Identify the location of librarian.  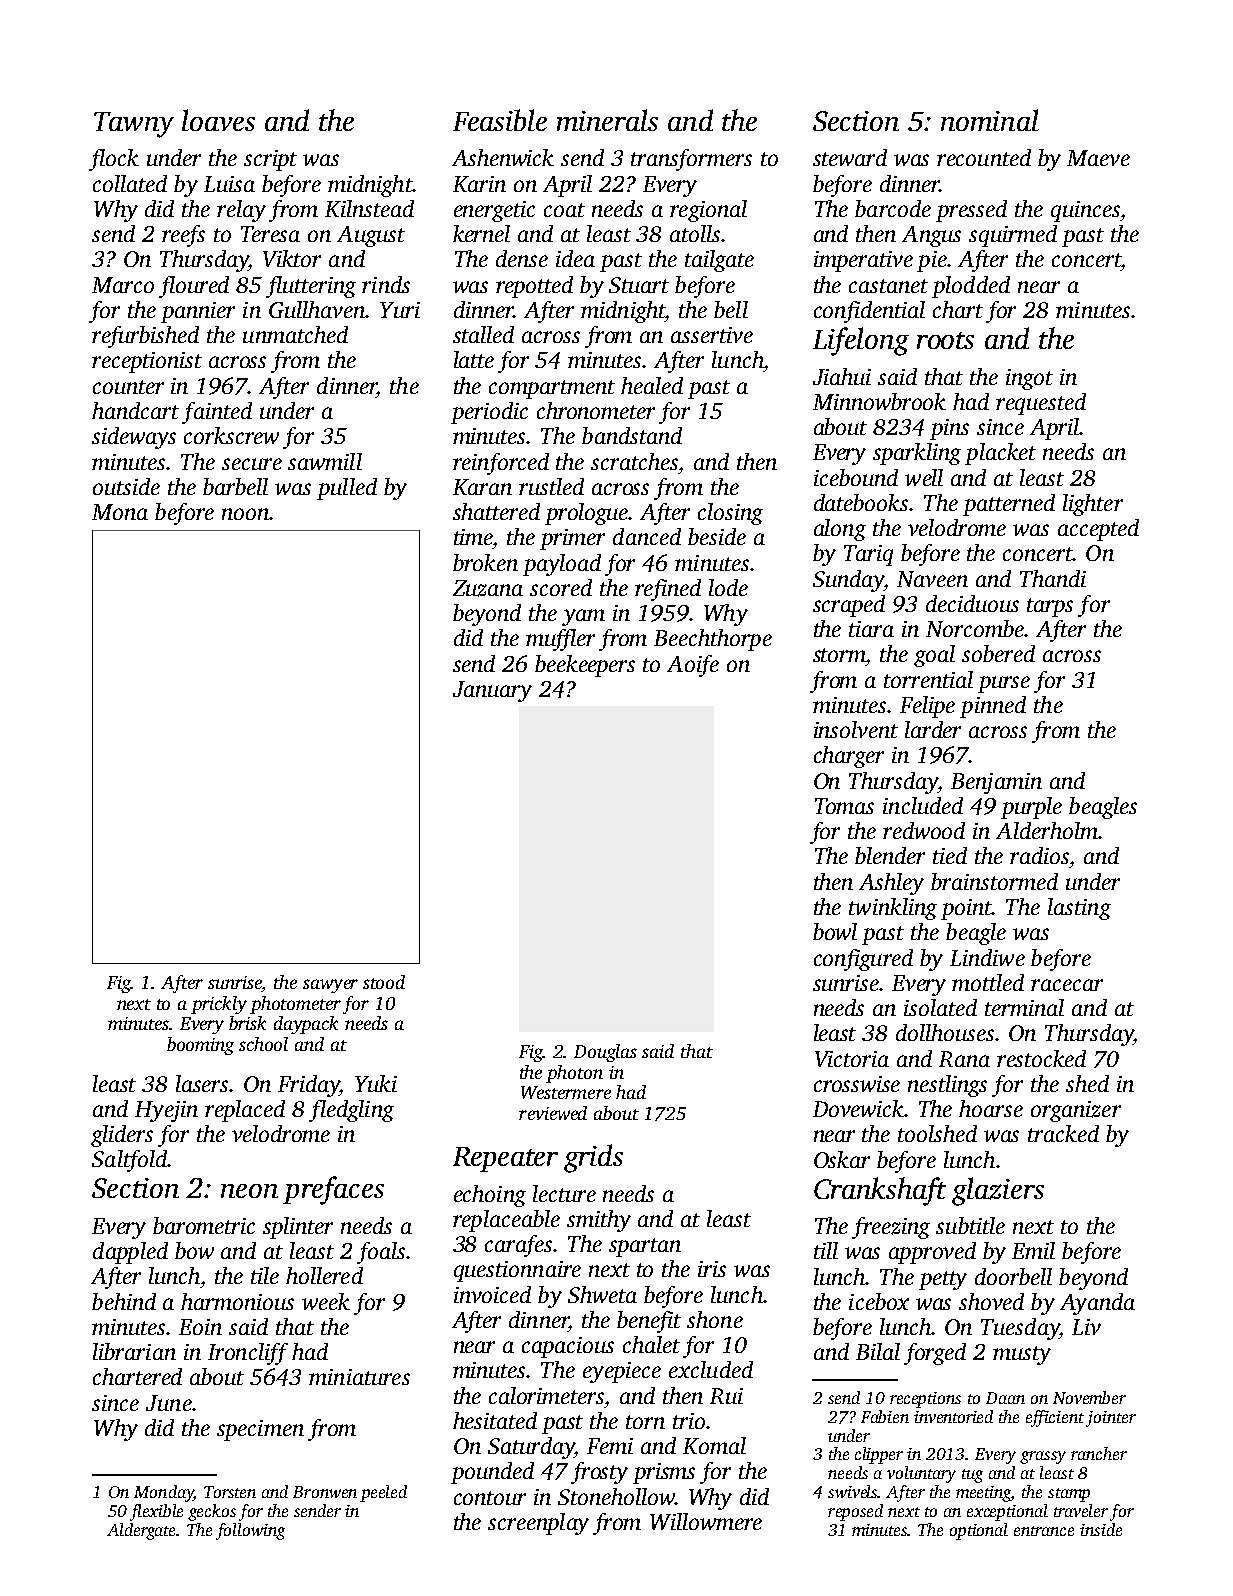
(134, 1351).
